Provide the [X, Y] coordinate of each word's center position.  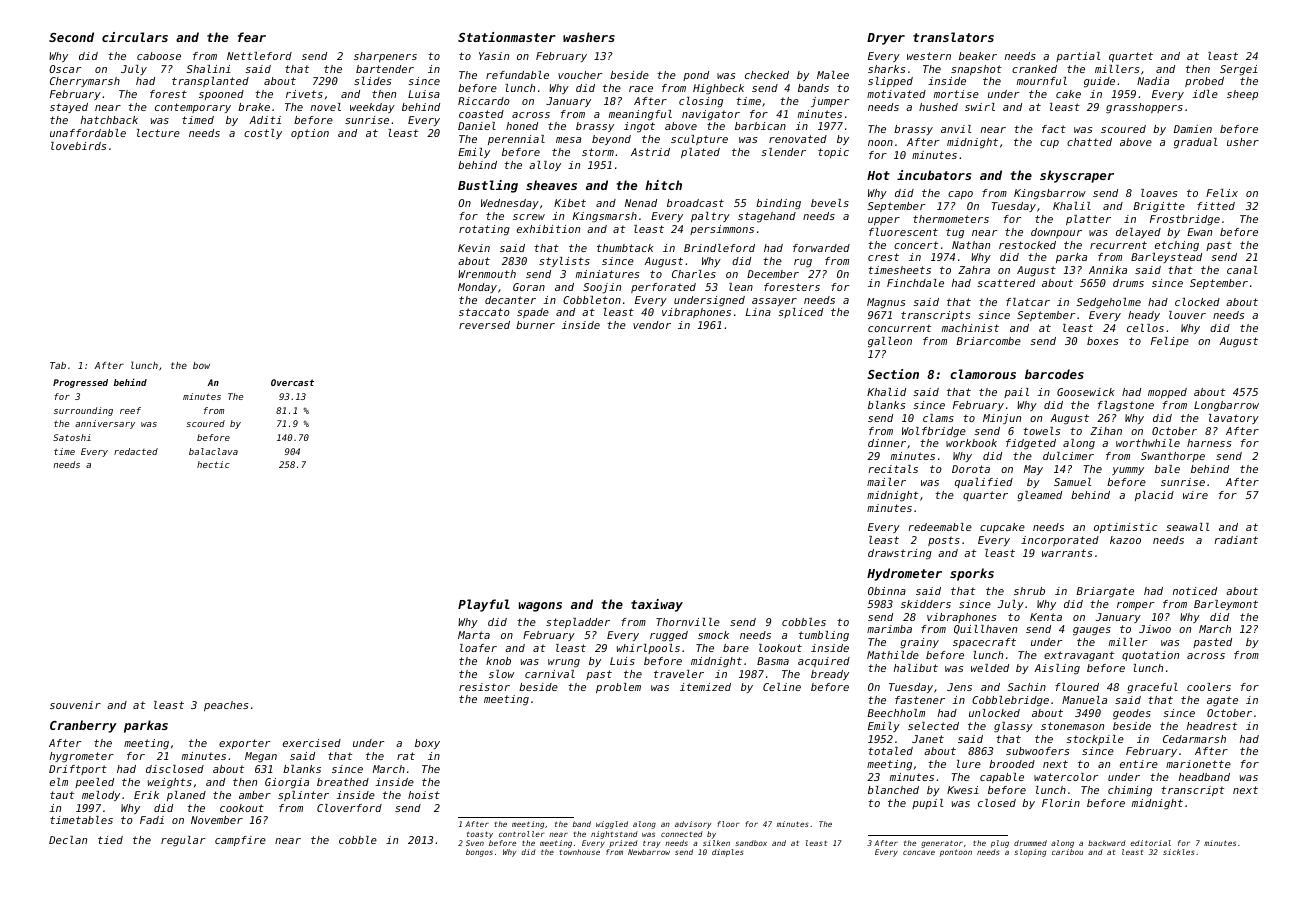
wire [1195, 495]
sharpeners [385, 57]
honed [522, 126]
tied [110, 840]
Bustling [488, 186]
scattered [1006, 283]
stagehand [767, 217]
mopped [1167, 393]
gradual [1195, 143]
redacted [136, 451]
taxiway [657, 605]
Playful [484, 605]
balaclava [213, 451]
